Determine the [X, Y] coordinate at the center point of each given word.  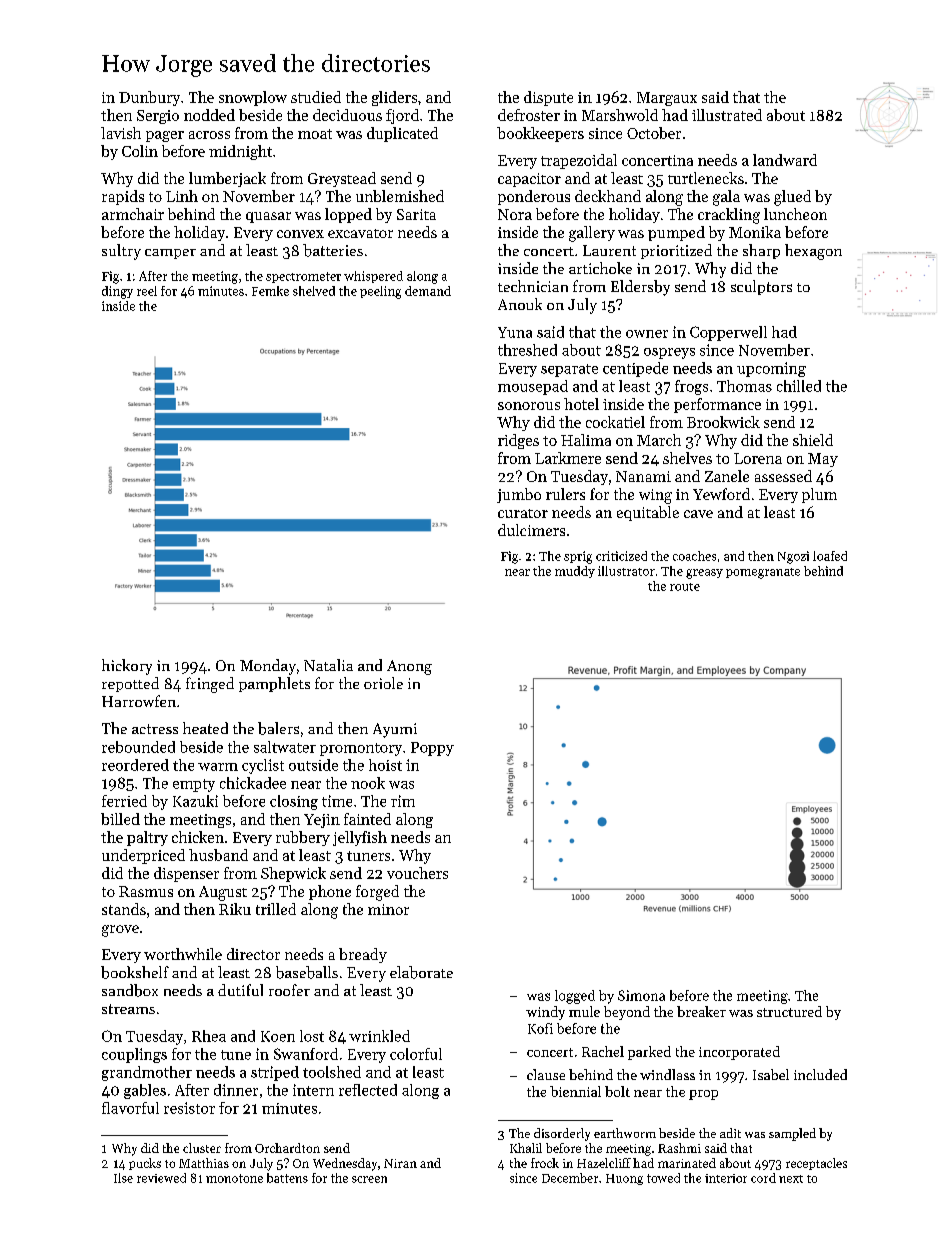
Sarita [416, 214]
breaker [701, 1011]
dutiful [240, 990]
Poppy [432, 749]
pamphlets [274, 684]
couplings [134, 1055]
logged [575, 997]
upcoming [771, 369]
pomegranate [763, 573]
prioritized [676, 251]
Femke [270, 291]
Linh [182, 196]
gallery [592, 234]
